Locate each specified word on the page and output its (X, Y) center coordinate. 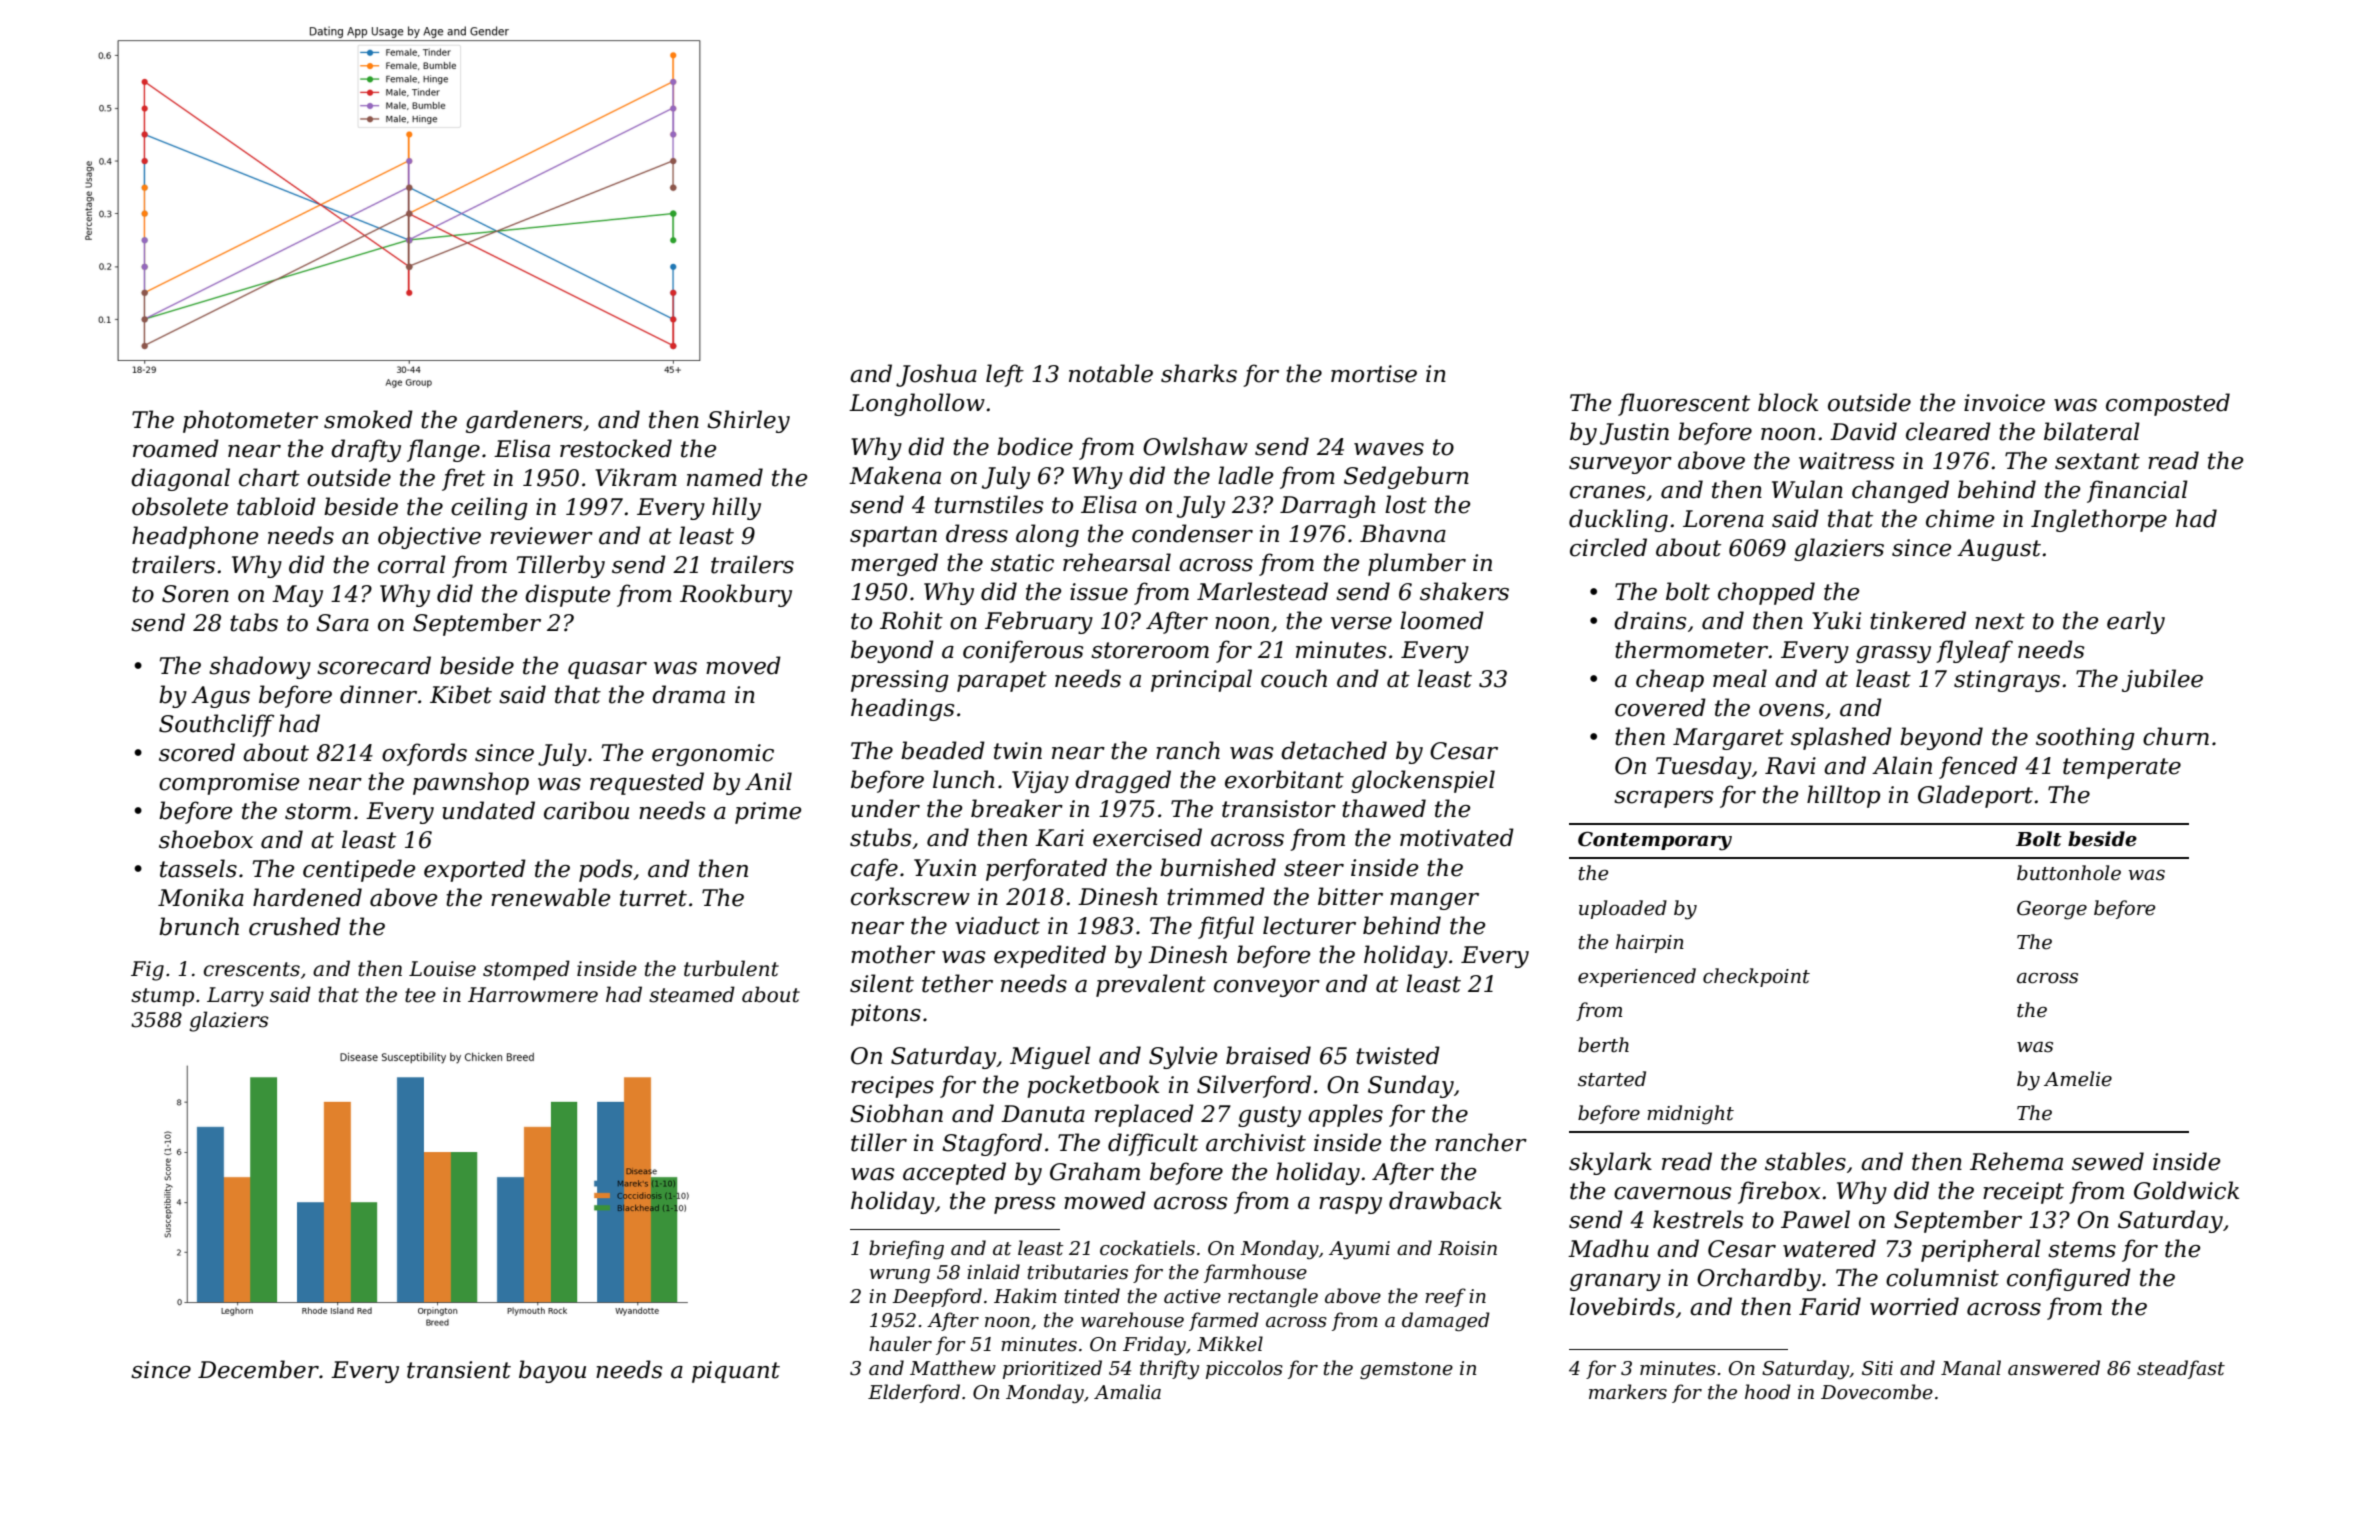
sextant (2097, 461)
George (2052, 910)
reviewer (541, 536)
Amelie (2078, 1079)
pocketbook (1093, 1086)
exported (475, 870)
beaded (943, 750)
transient (459, 1370)
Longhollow (917, 404)
